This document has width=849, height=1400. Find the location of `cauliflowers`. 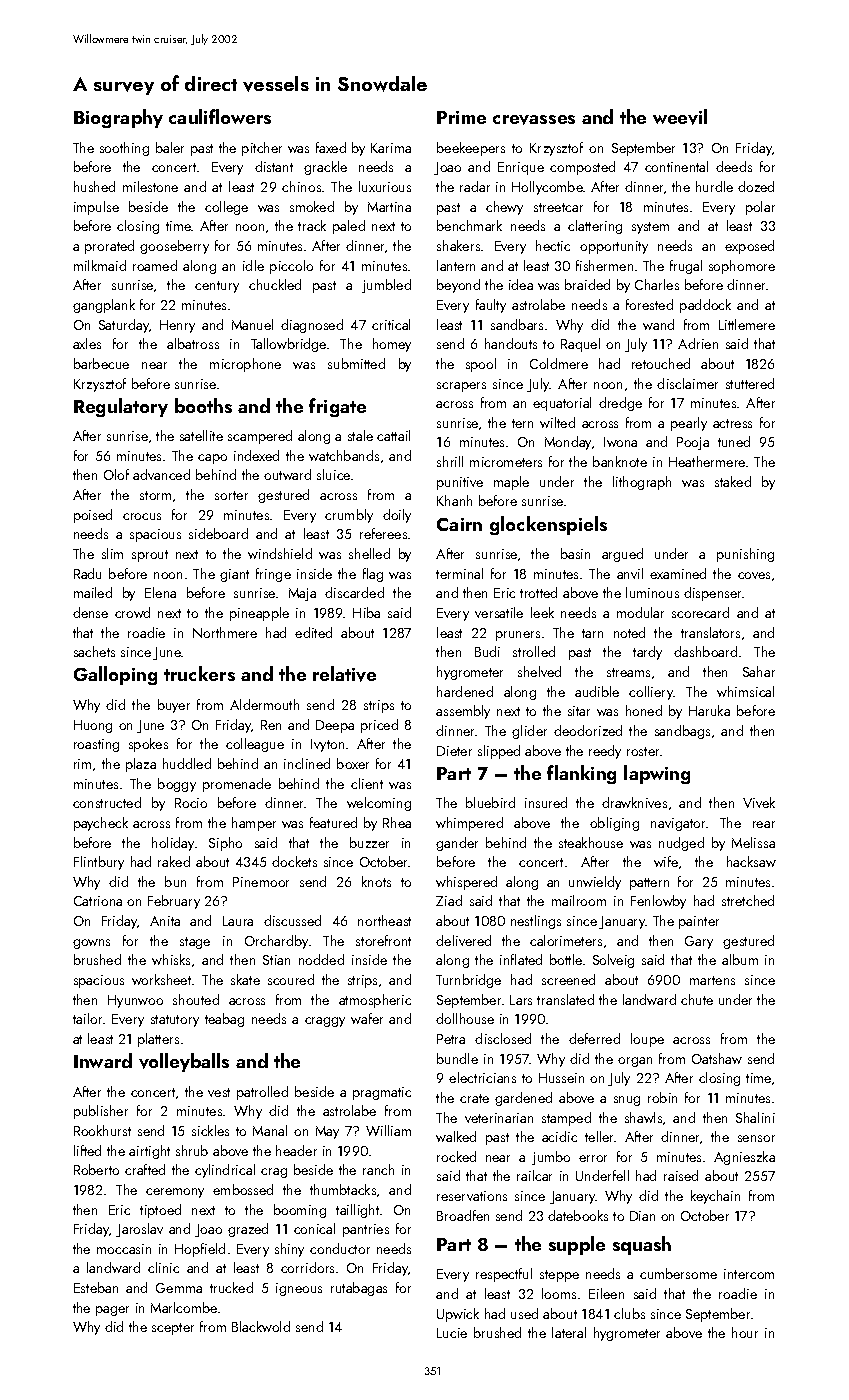

cauliflowers is located at coordinates (220, 116).
